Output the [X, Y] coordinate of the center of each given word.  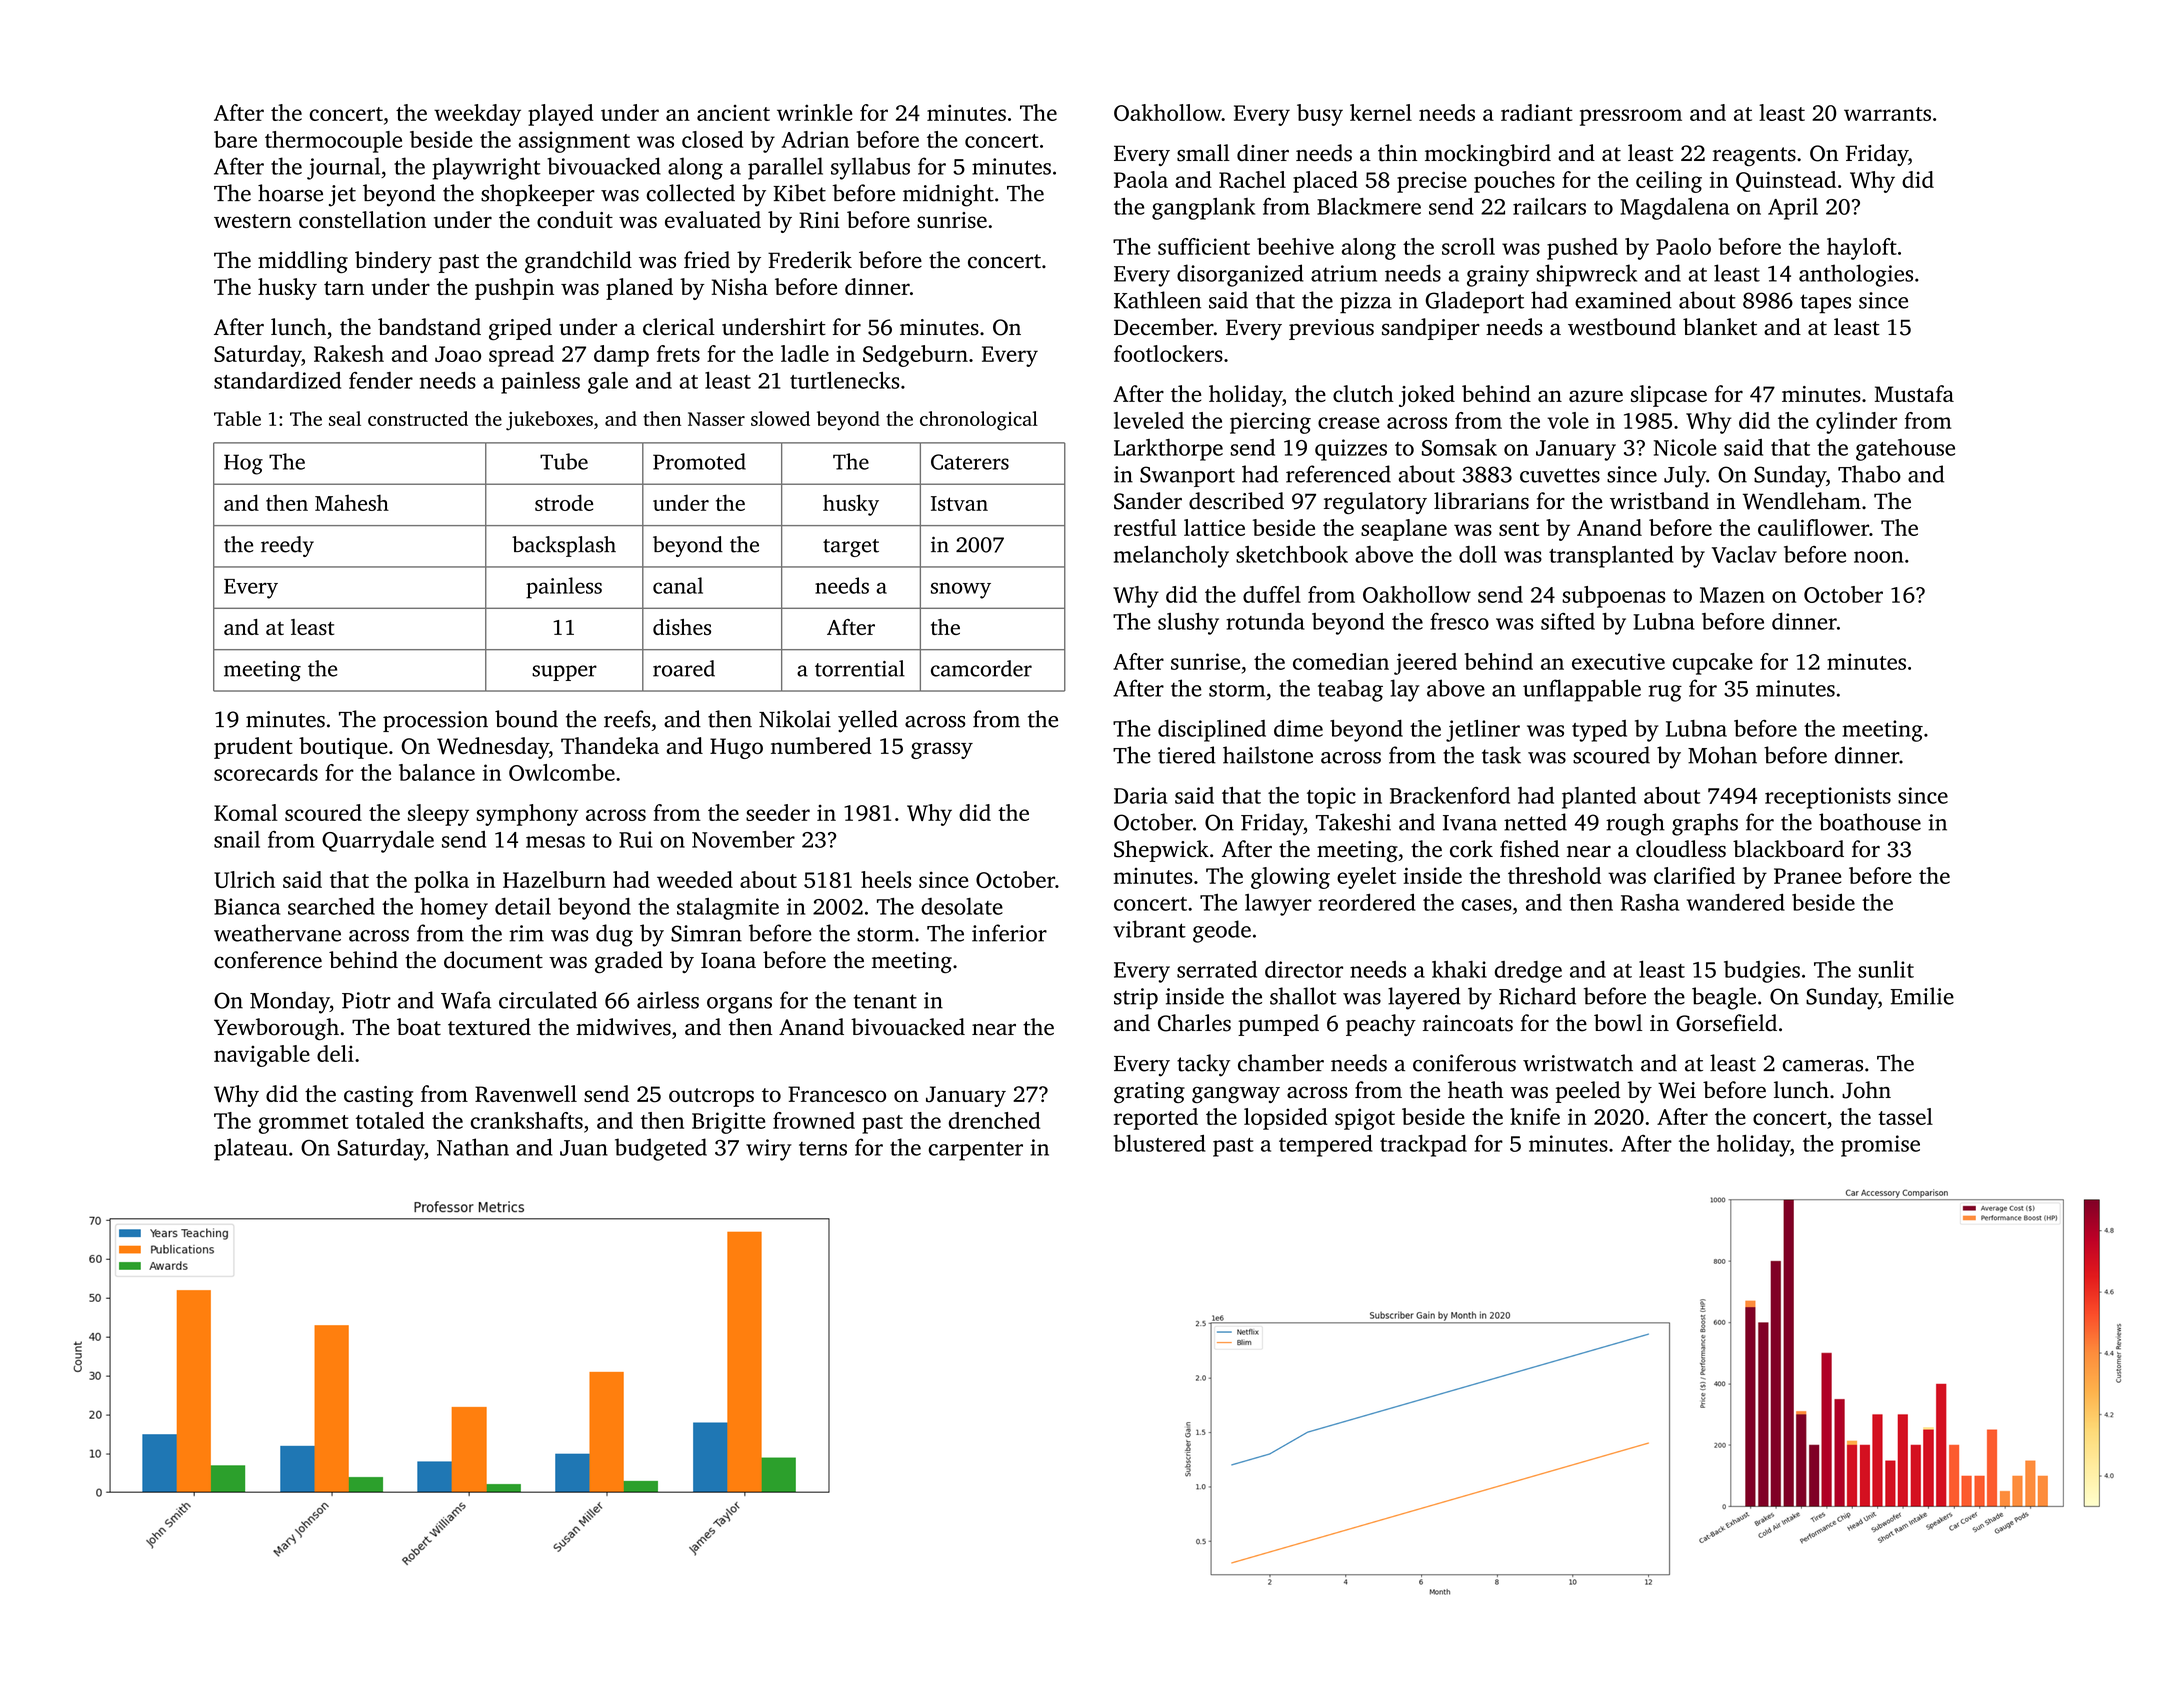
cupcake [1713, 664]
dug [614, 935]
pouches [1514, 182]
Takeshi [1353, 822]
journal [343, 168]
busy [1320, 115]
